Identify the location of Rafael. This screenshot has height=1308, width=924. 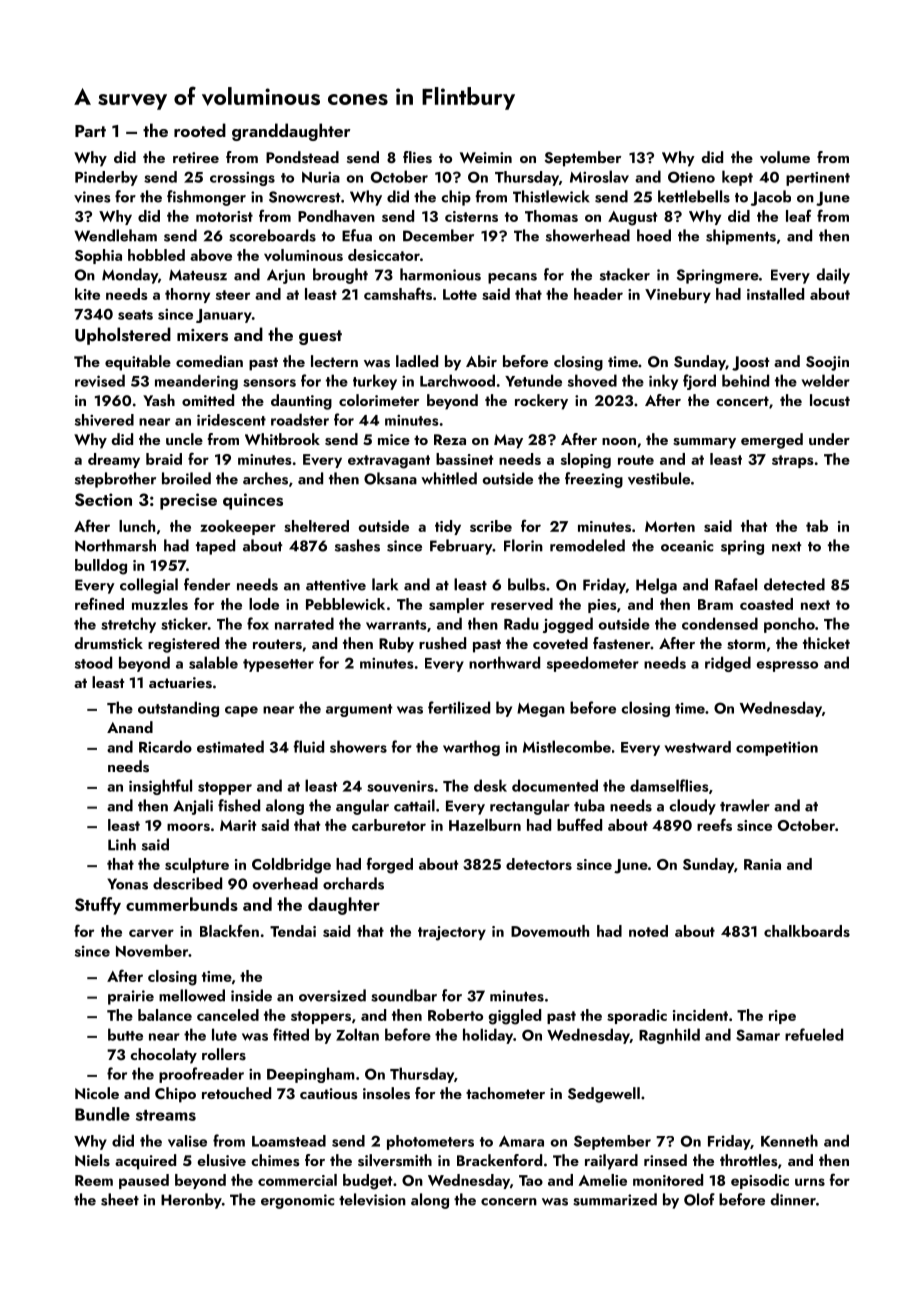
(736, 584).
